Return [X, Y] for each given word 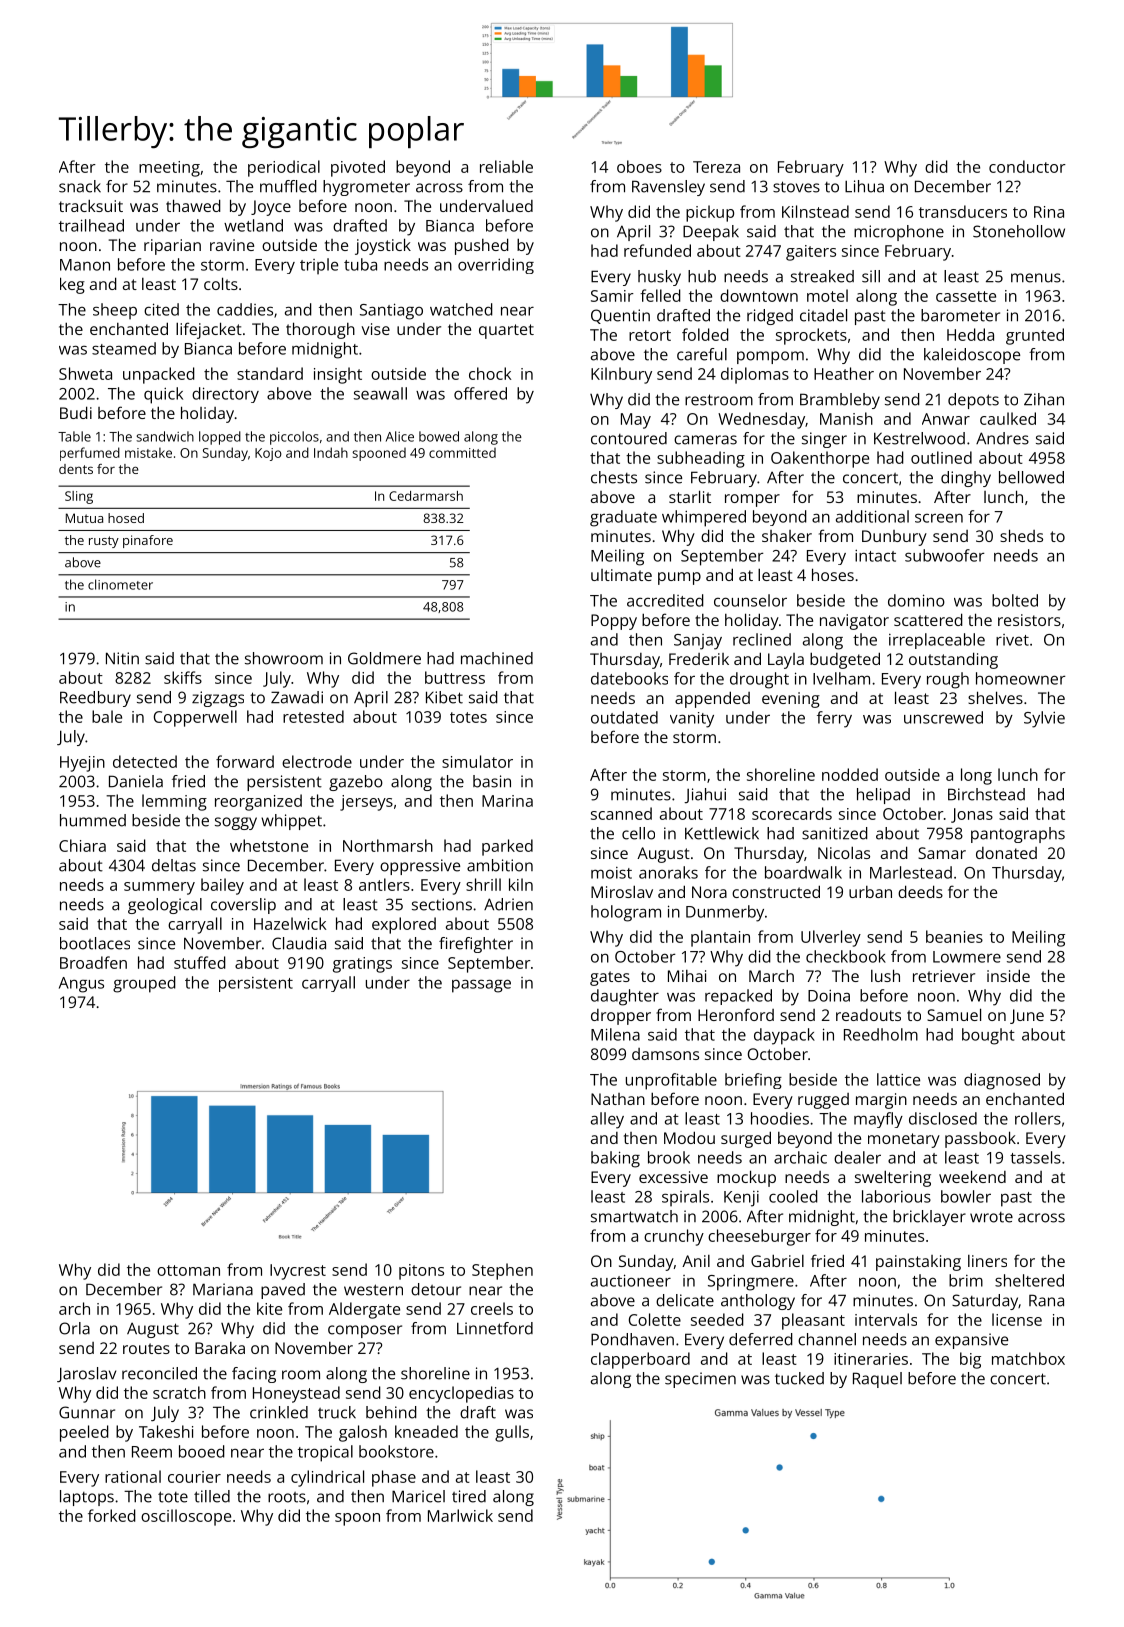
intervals [886, 1319]
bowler [966, 1196]
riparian [172, 247]
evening [791, 700]
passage [481, 986]
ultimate [621, 575]
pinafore [148, 541]
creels [492, 1308]
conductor [1027, 166]
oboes [639, 166]
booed [202, 1451]
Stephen [502, 1271]
